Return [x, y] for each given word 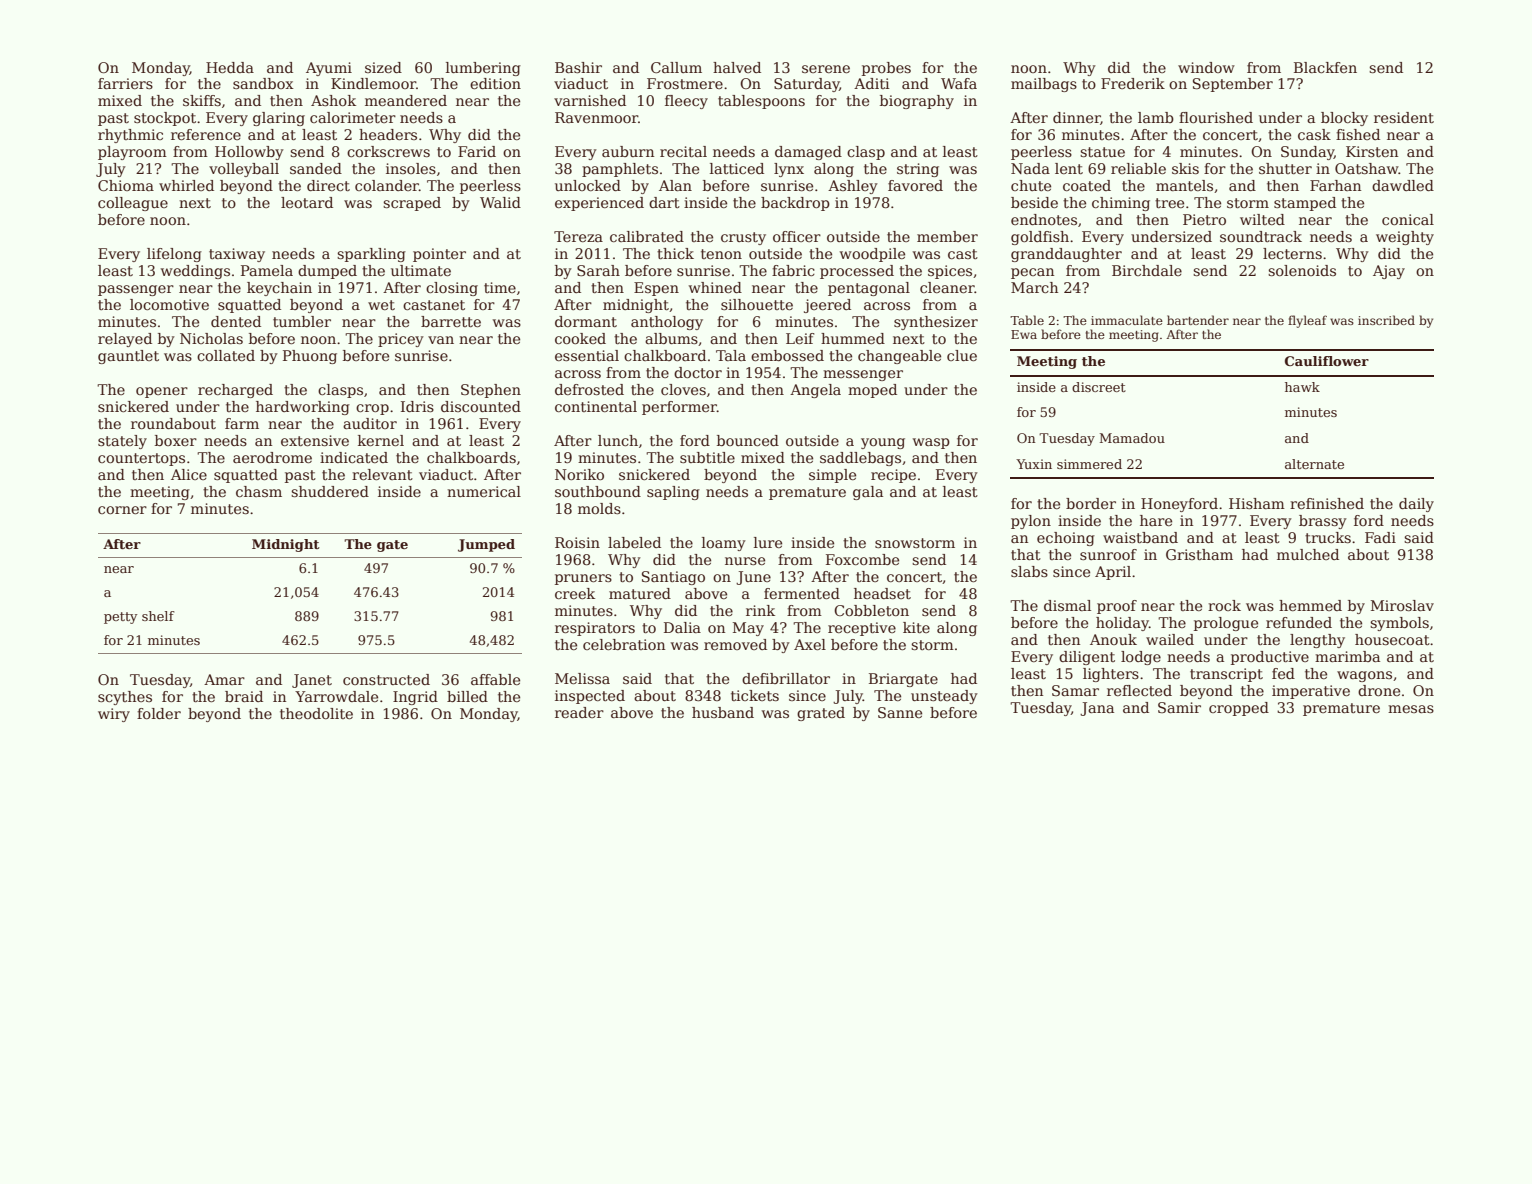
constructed [386, 679]
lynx [789, 170]
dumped [327, 272]
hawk [1302, 387]
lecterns [1292, 253]
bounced [748, 440]
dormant [586, 321]
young [883, 443]
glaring [279, 119]
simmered [1089, 464]
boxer [176, 440]
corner [122, 510]
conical [1408, 219]
